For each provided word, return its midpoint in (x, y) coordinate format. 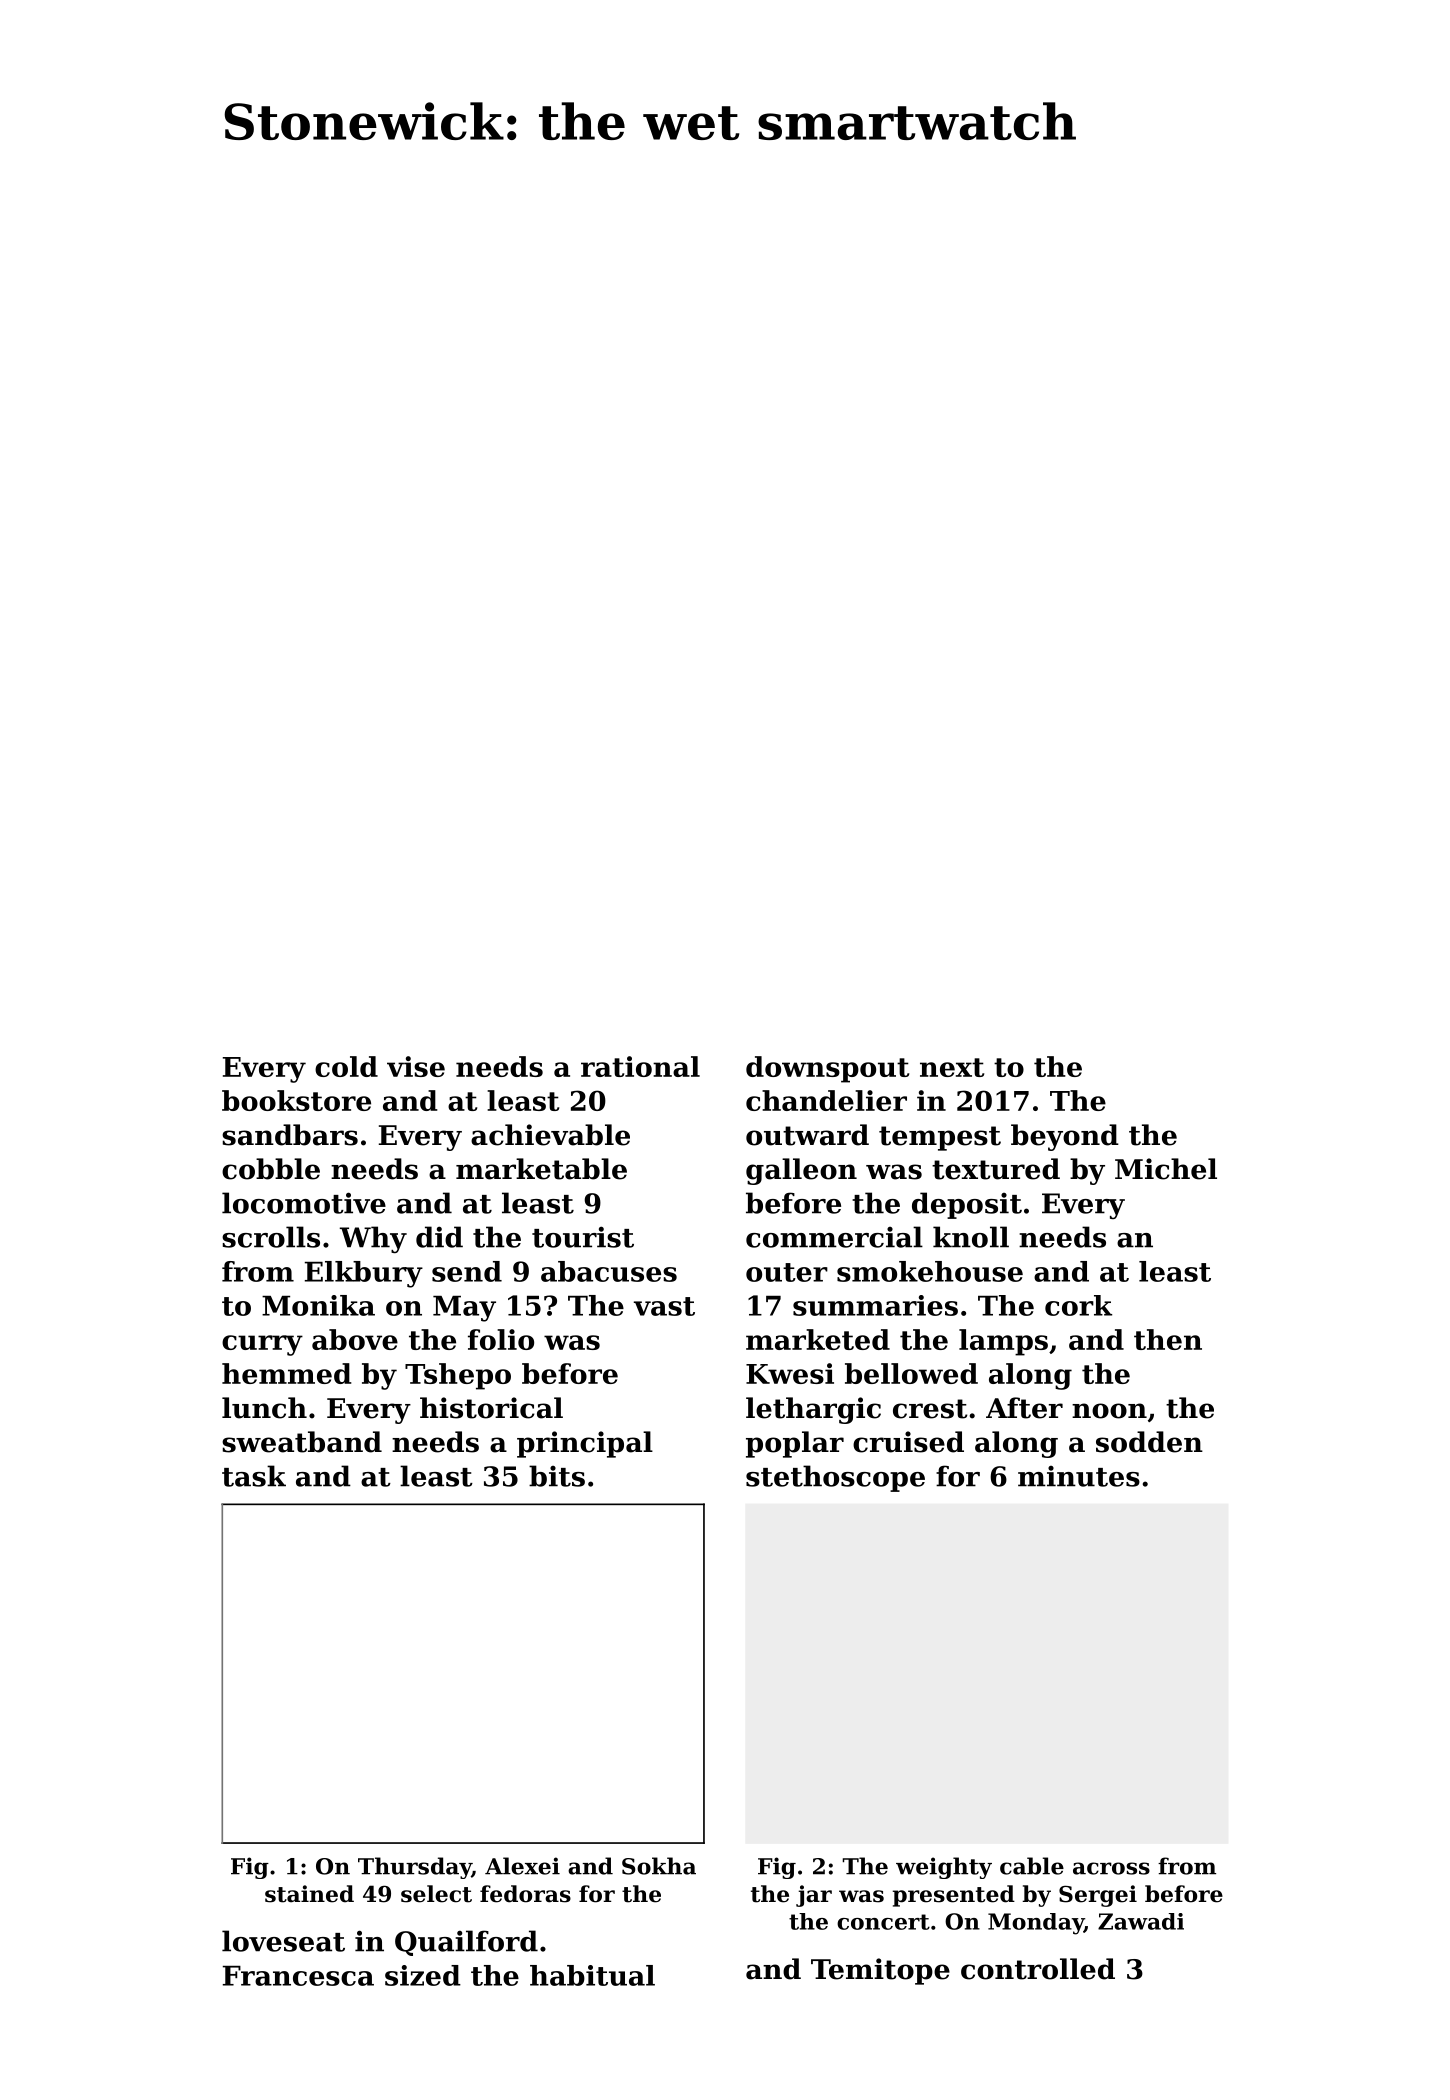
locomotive (304, 1203)
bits (557, 1476)
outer (787, 1272)
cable (1032, 1866)
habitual (592, 1975)
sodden (1149, 1442)
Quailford (466, 1943)
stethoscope (835, 1478)
